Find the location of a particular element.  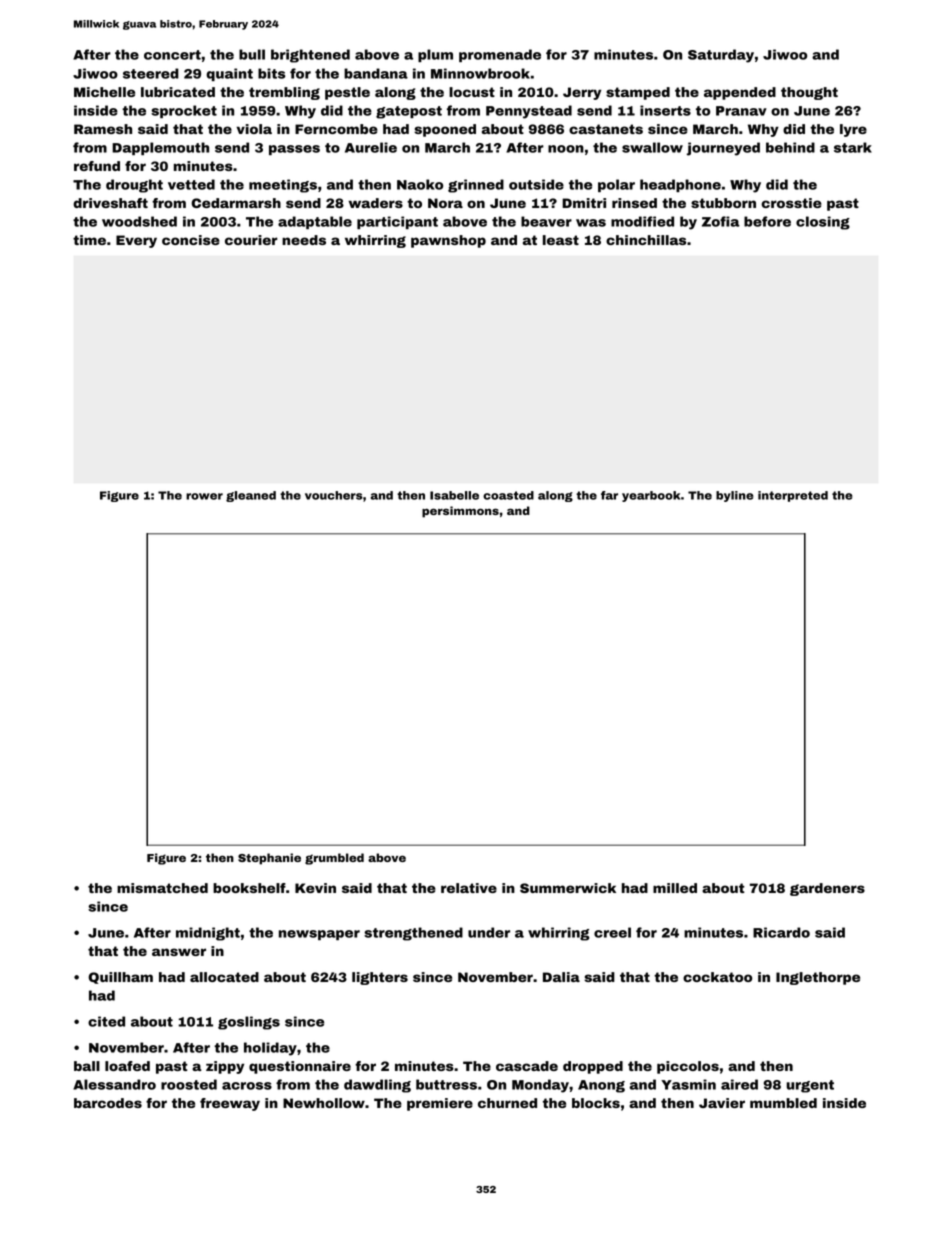

chinchillas is located at coordinates (646, 240).
